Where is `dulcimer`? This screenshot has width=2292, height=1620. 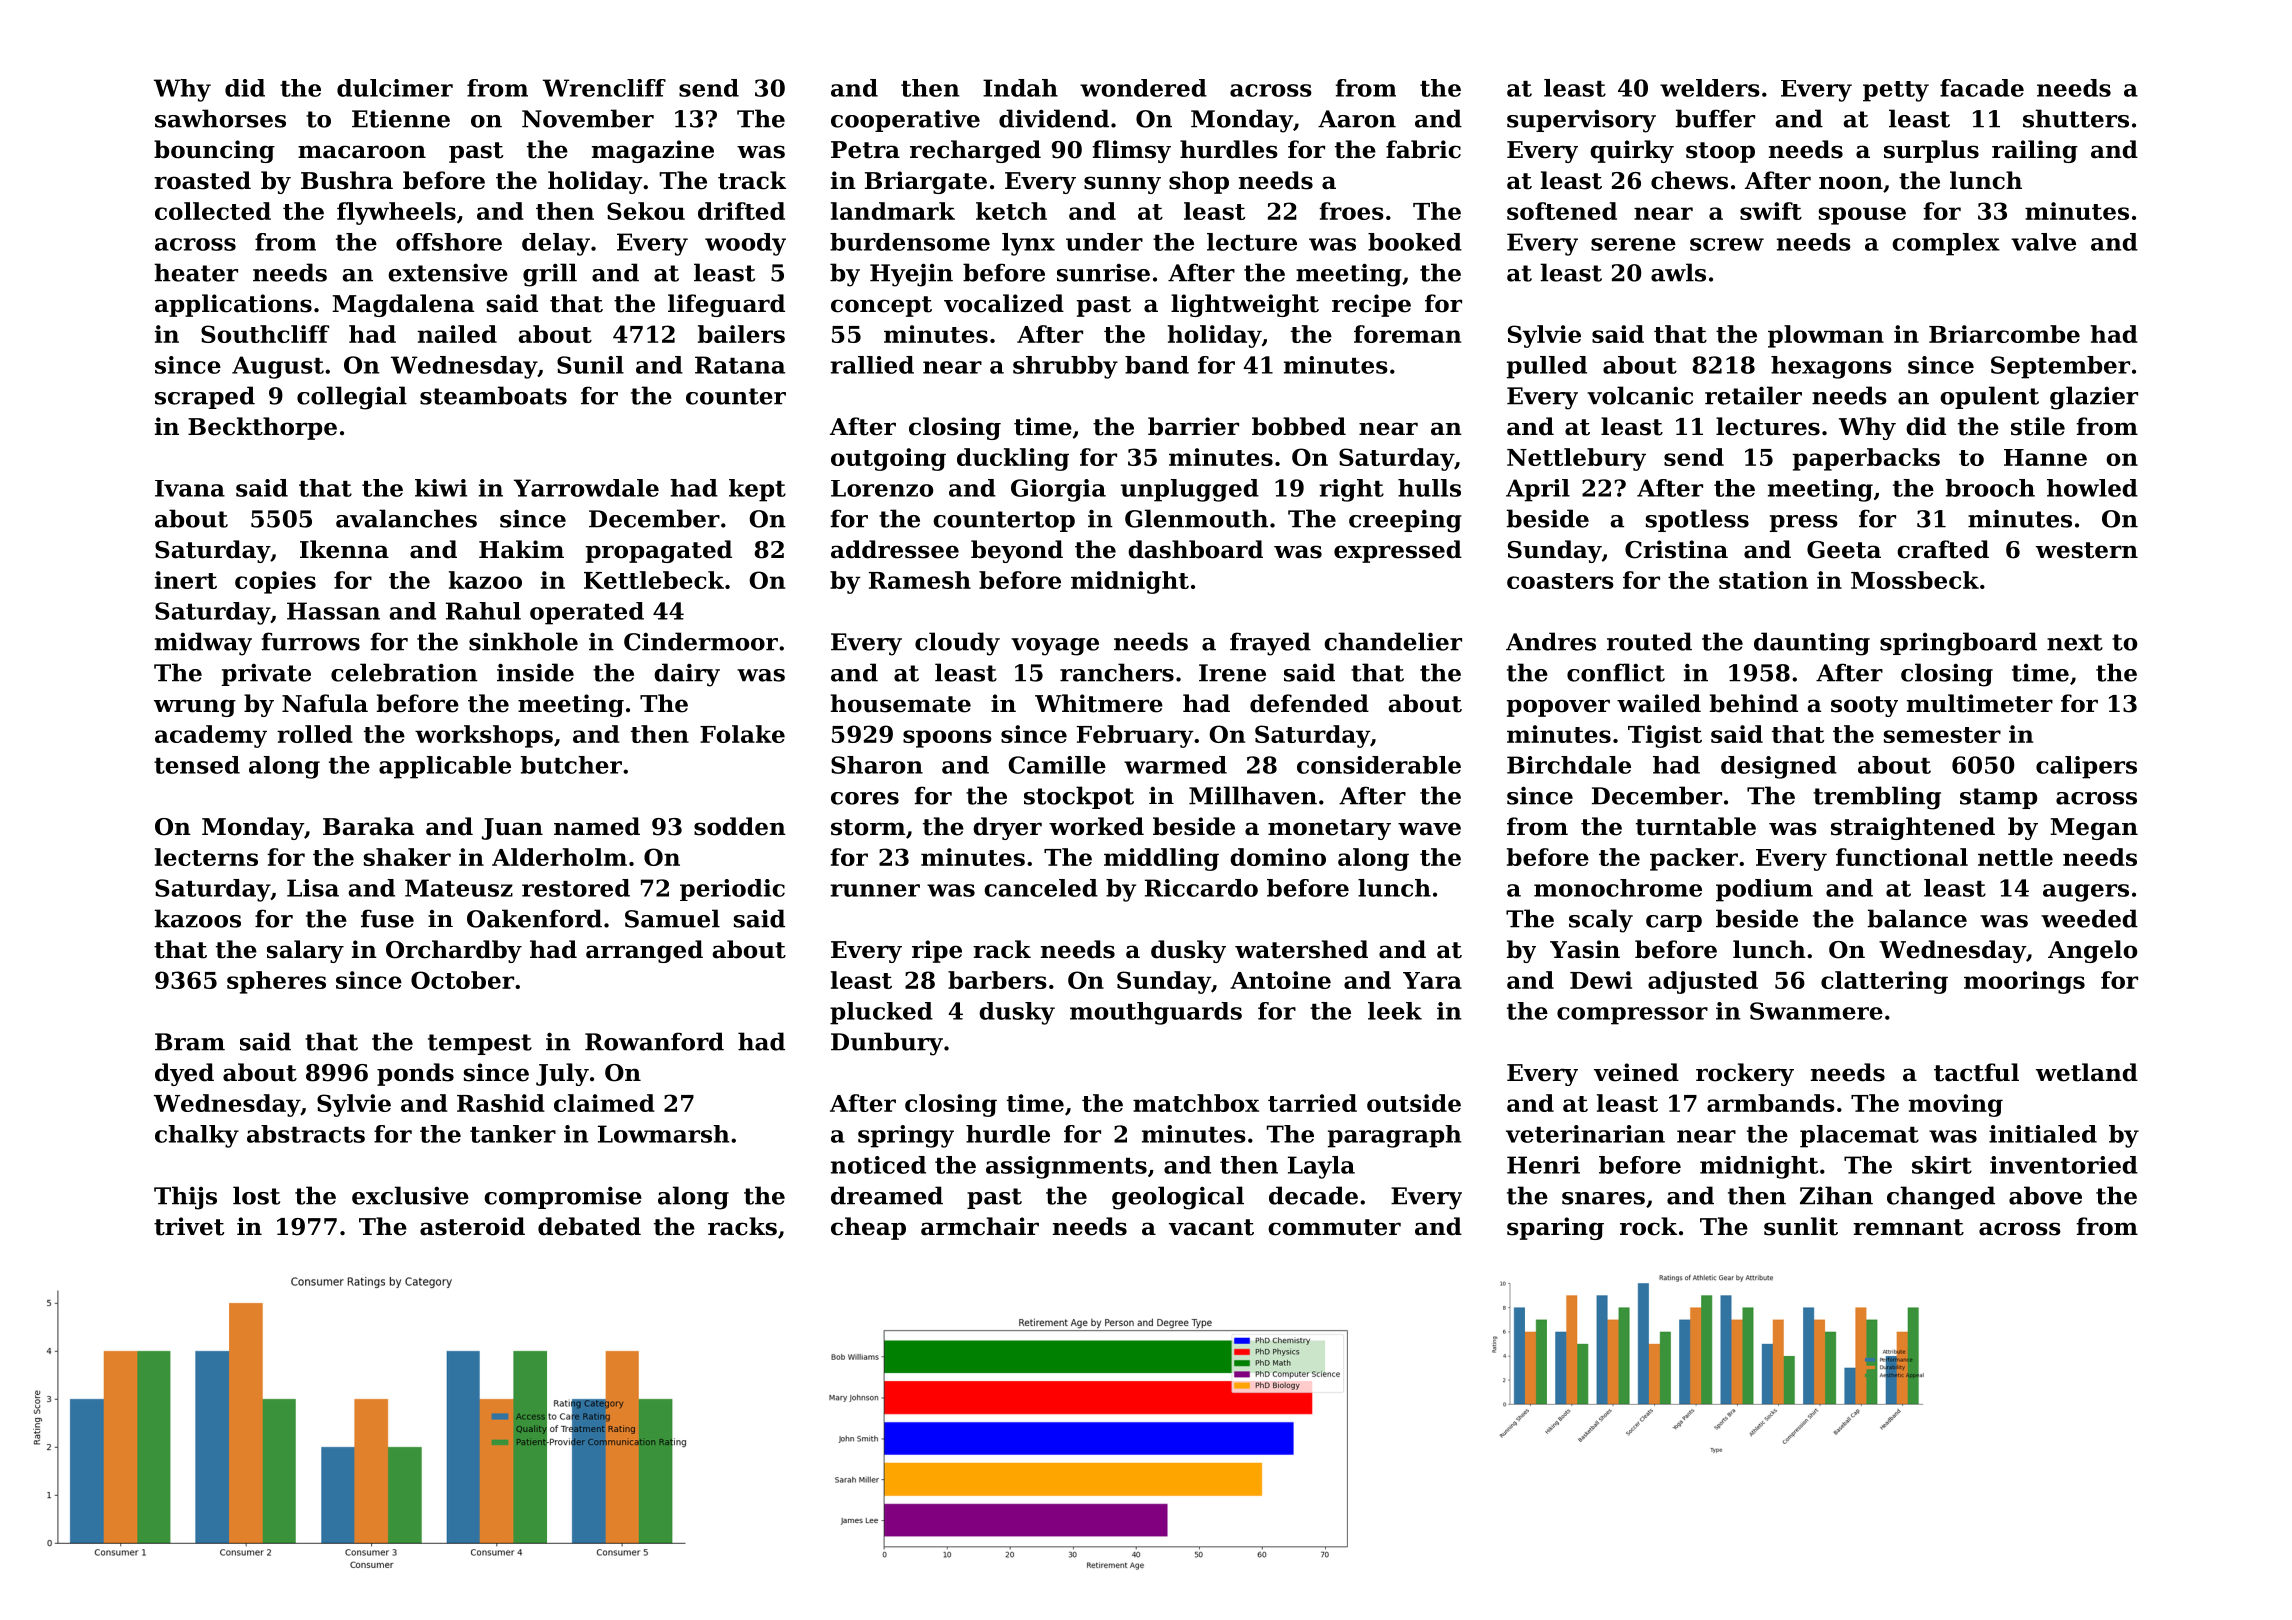
dulcimer is located at coordinates (395, 88).
